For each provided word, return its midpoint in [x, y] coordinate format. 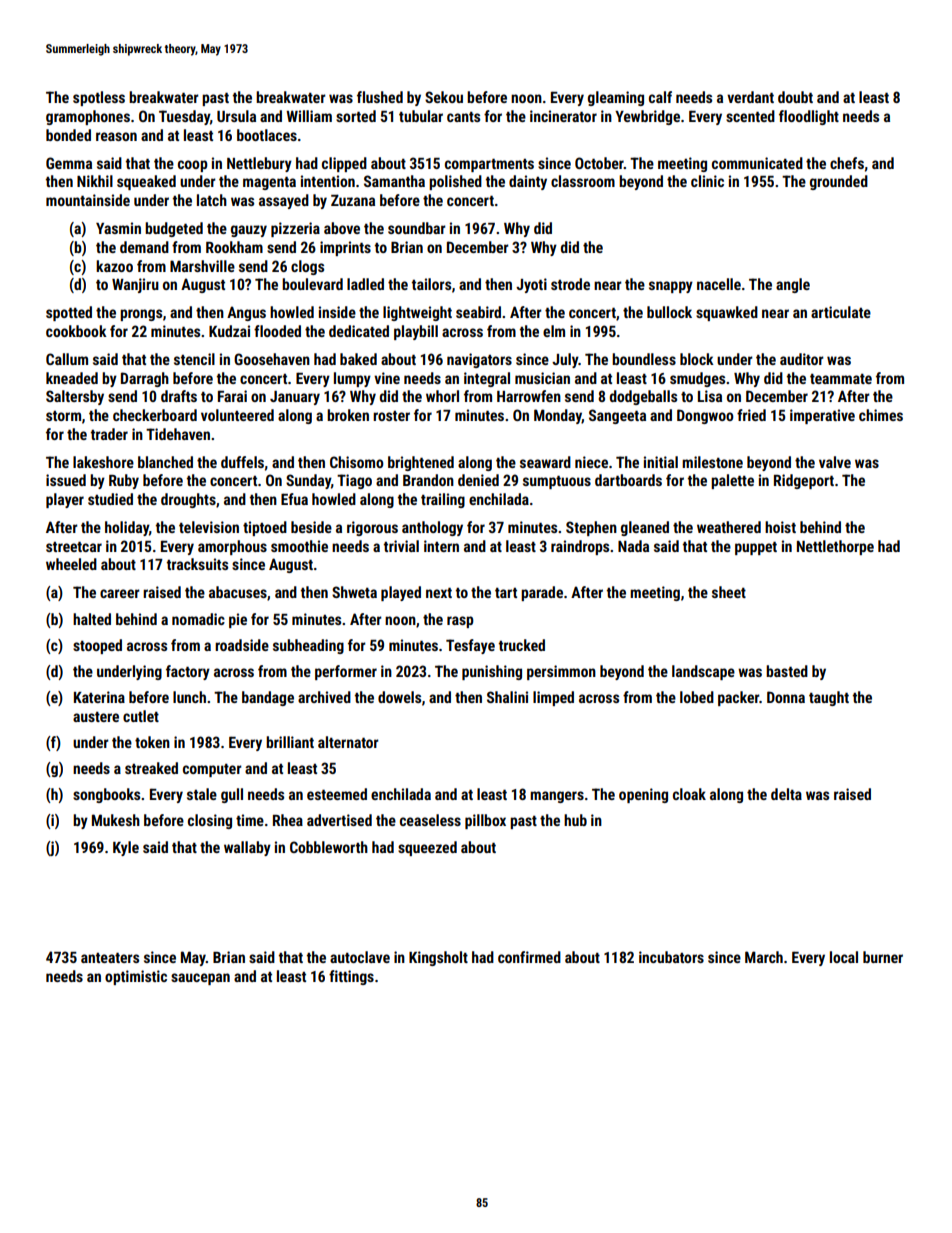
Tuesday [184, 117]
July [565, 360]
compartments [489, 165]
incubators [671, 957]
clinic [707, 181]
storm [63, 416]
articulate [841, 312]
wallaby [247, 848]
